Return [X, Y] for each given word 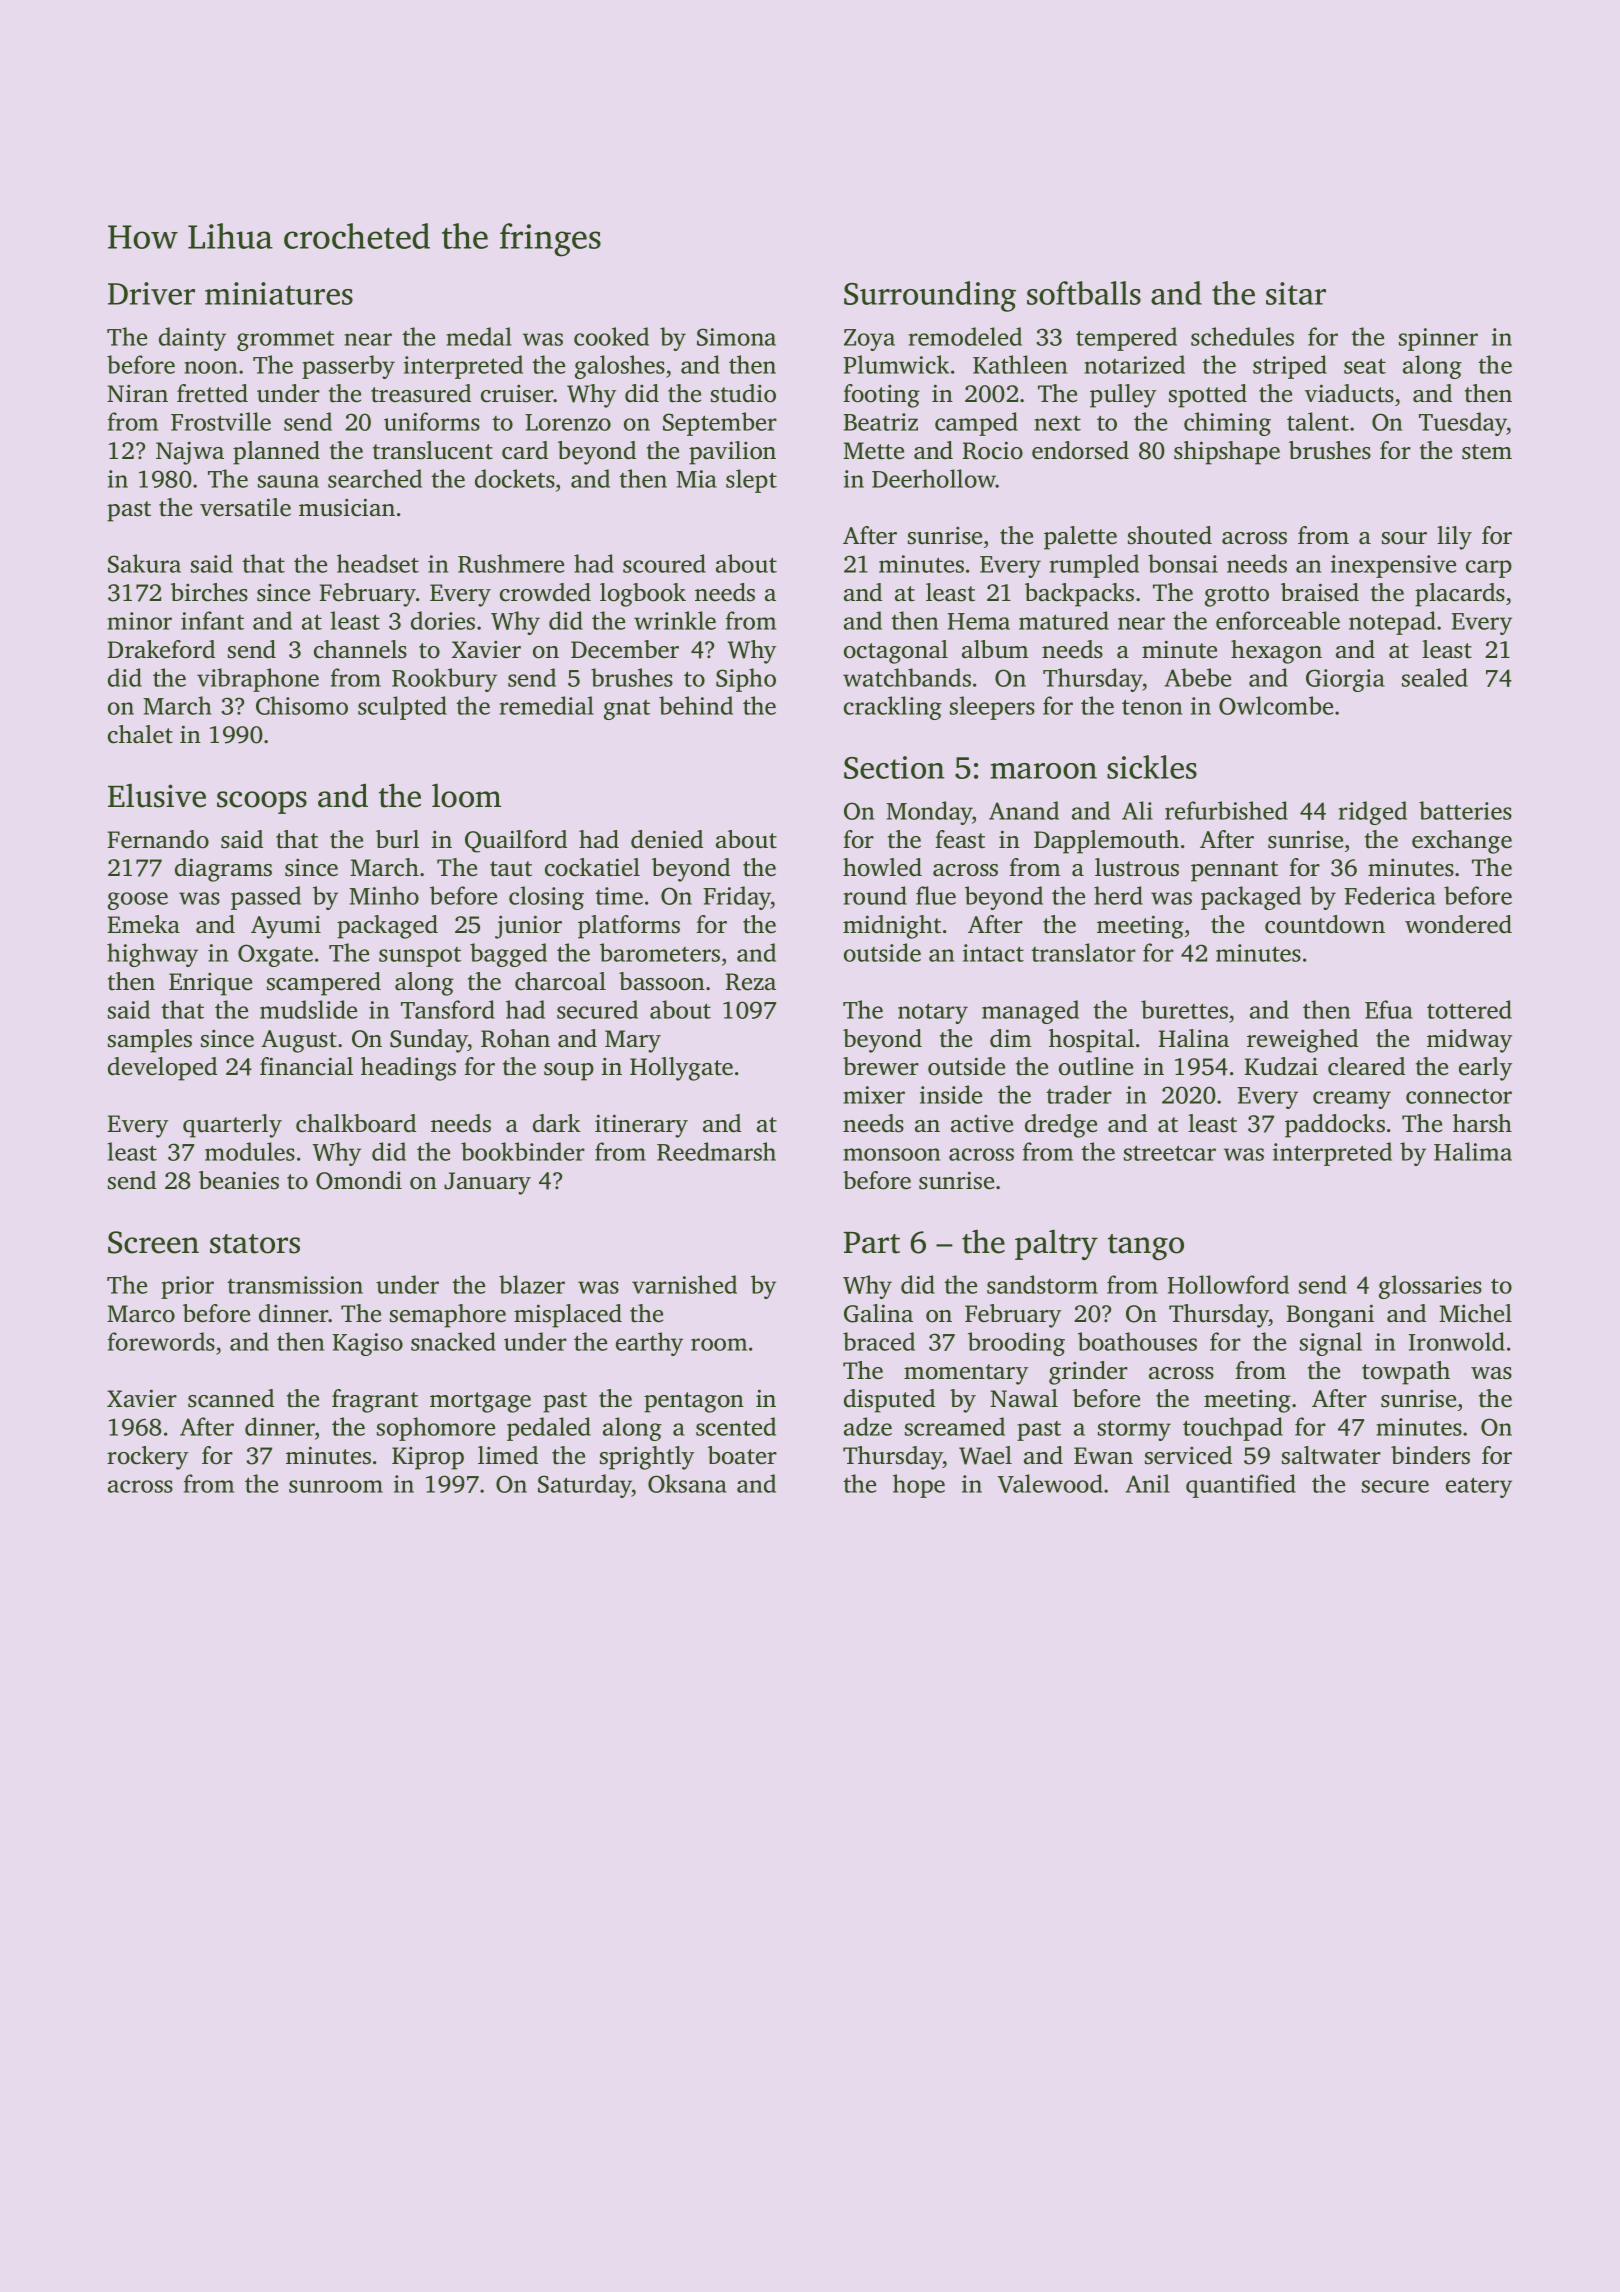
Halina [1194, 1038]
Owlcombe [1276, 705]
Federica [1390, 895]
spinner [1438, 339]
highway [152, 955]
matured [1064, 620]
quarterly [232, 1126]
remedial [547, 705]
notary [933, 1013]
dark [557, 1123]
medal [479, 336]
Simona [736, 337]
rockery [147, 1458]
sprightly [647, 1458]
